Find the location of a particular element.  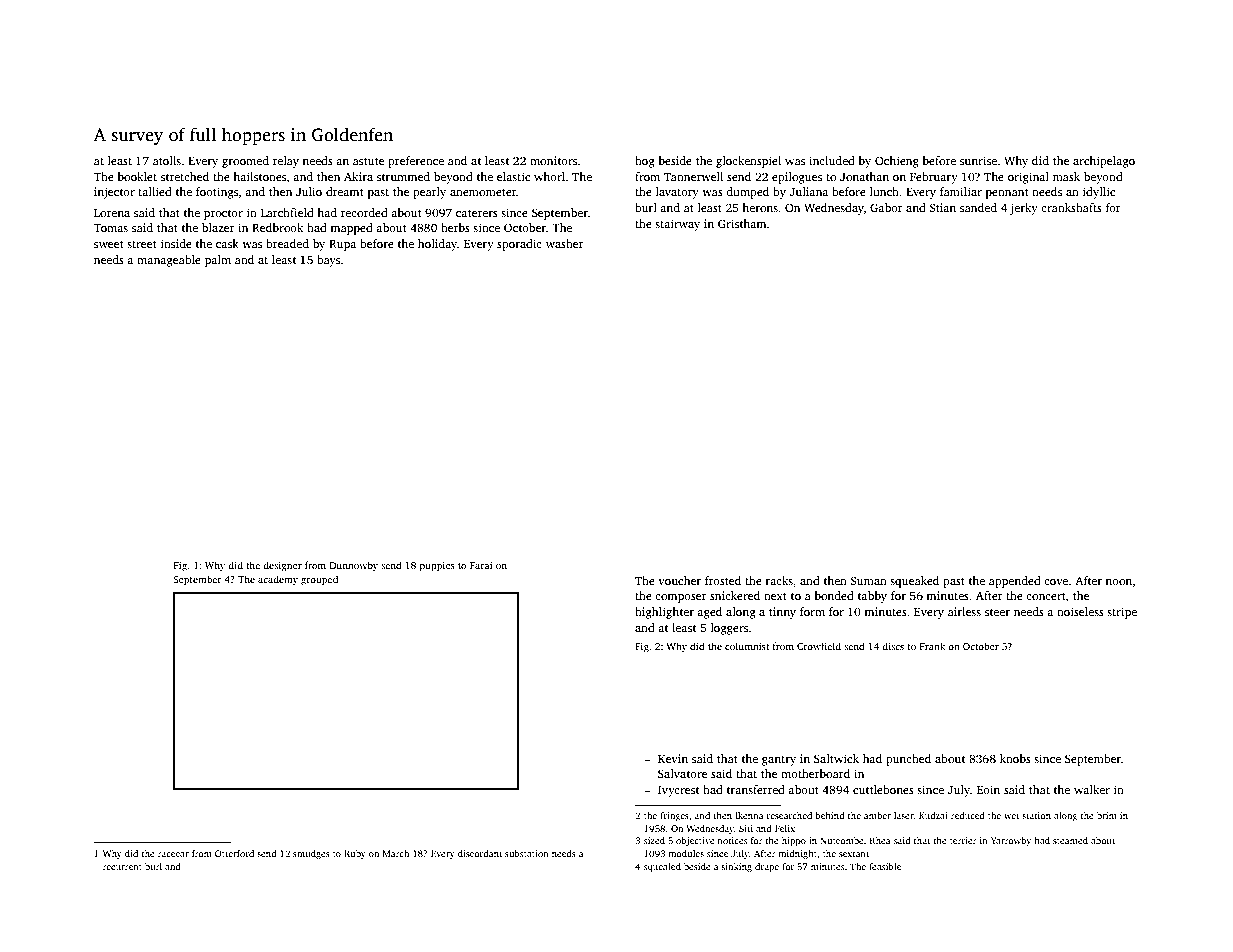

columnist is located at coordinates (747, 646).
